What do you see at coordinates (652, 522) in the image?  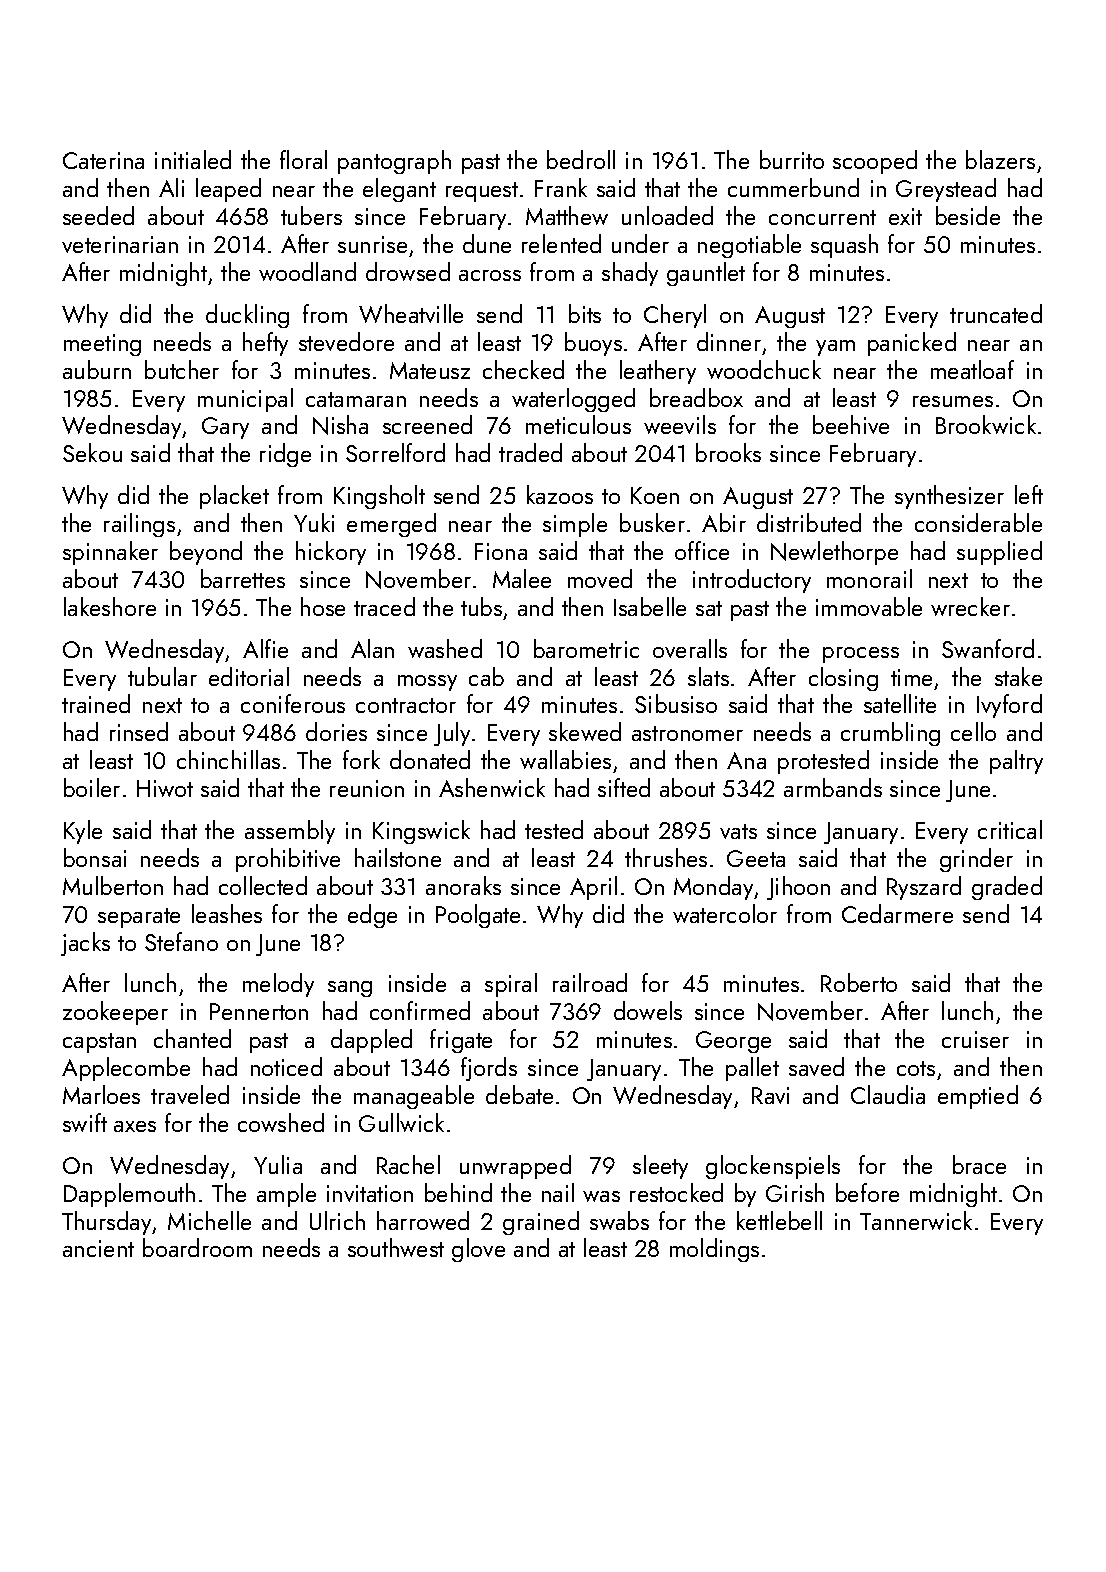 I see `busker` at bounding box center [652, 522].
